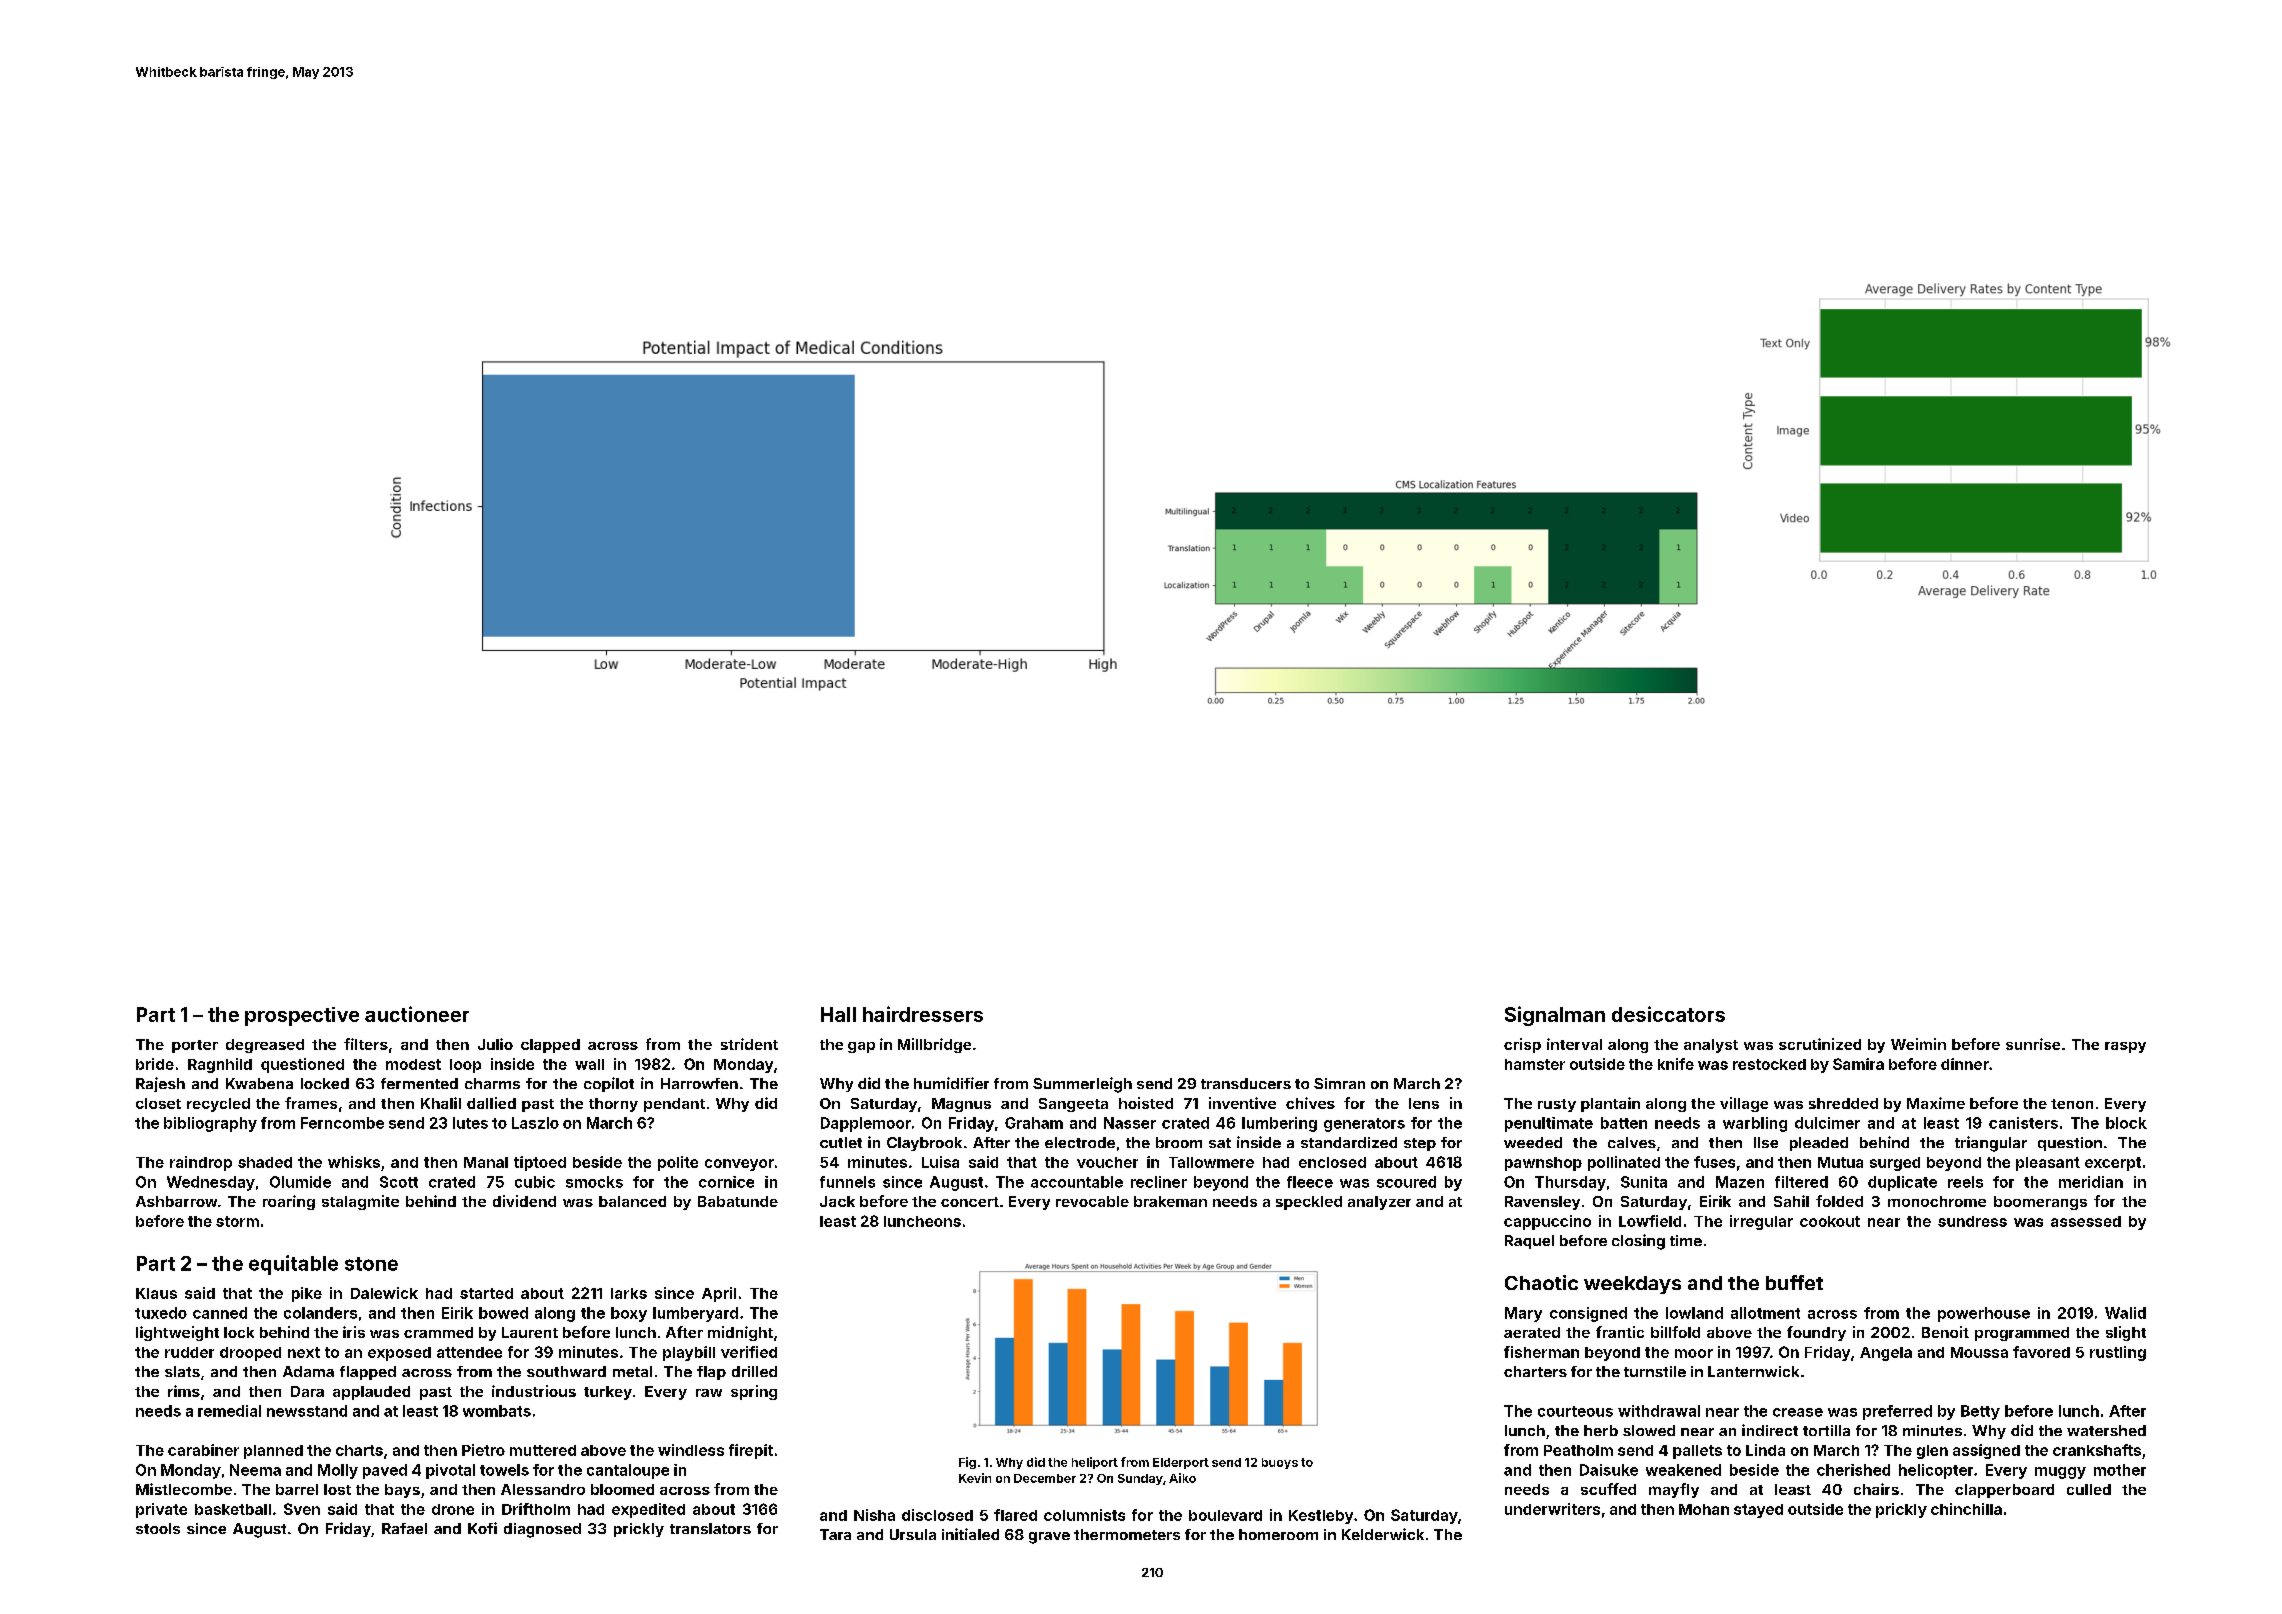 The height and width of the screenshot is (1614, 2282). What do you see at coordinates (1383, 1534) in the screenshot?
I see `Kelderwick` at bounding box center [1383, 1534].
